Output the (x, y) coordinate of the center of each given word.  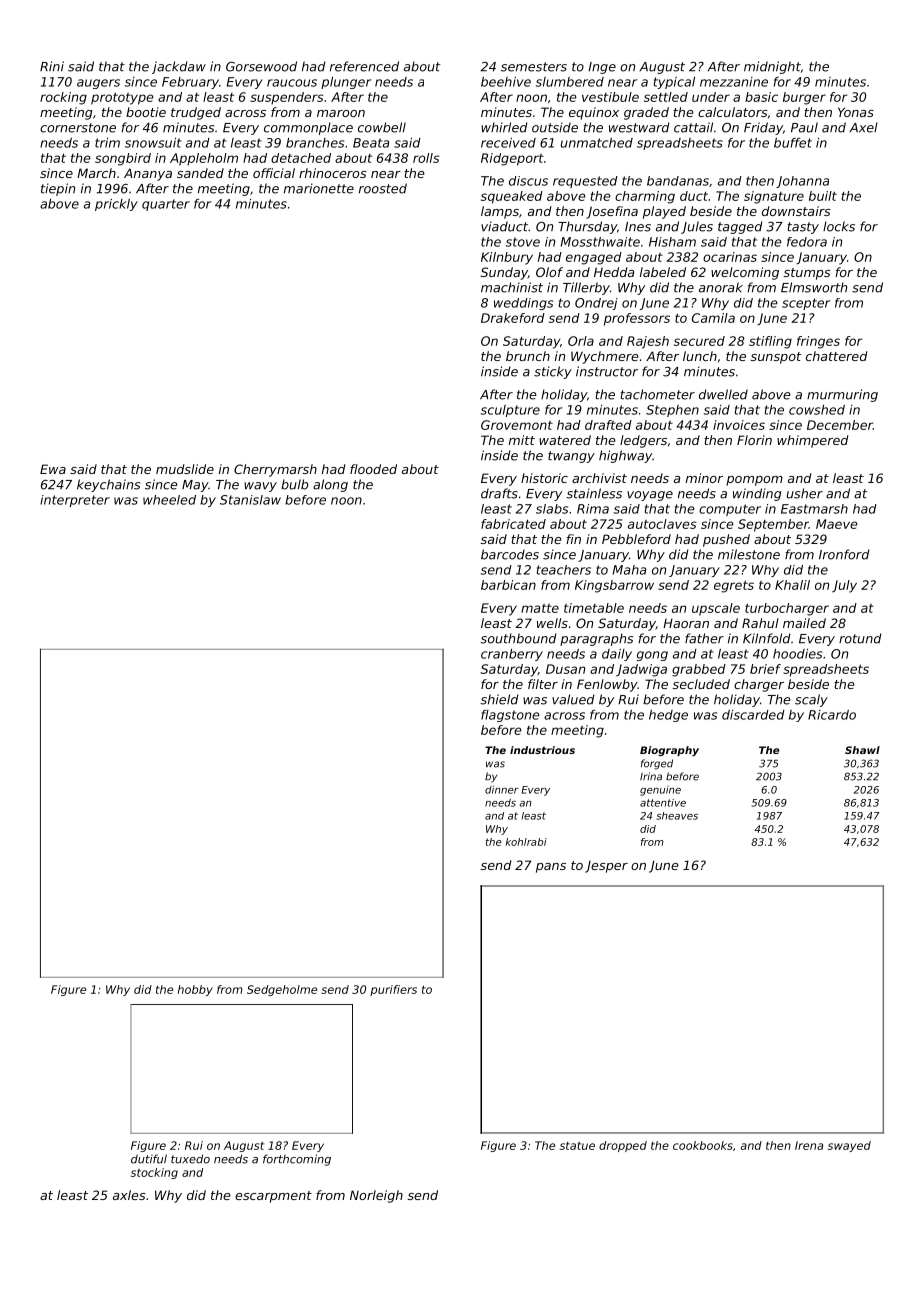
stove (523, 242)
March (96, 173)
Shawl (862, 750)
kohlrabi (526, 842)
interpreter (75, 501)
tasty (803, 228)
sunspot (776, 358)
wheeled (169, 500)
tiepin (58, 189)
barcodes (510, 554)
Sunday (504, 273)
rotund (860, 638)
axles (129, 1195)
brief (765, 669)
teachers (564, 570)
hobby (195, 990)
